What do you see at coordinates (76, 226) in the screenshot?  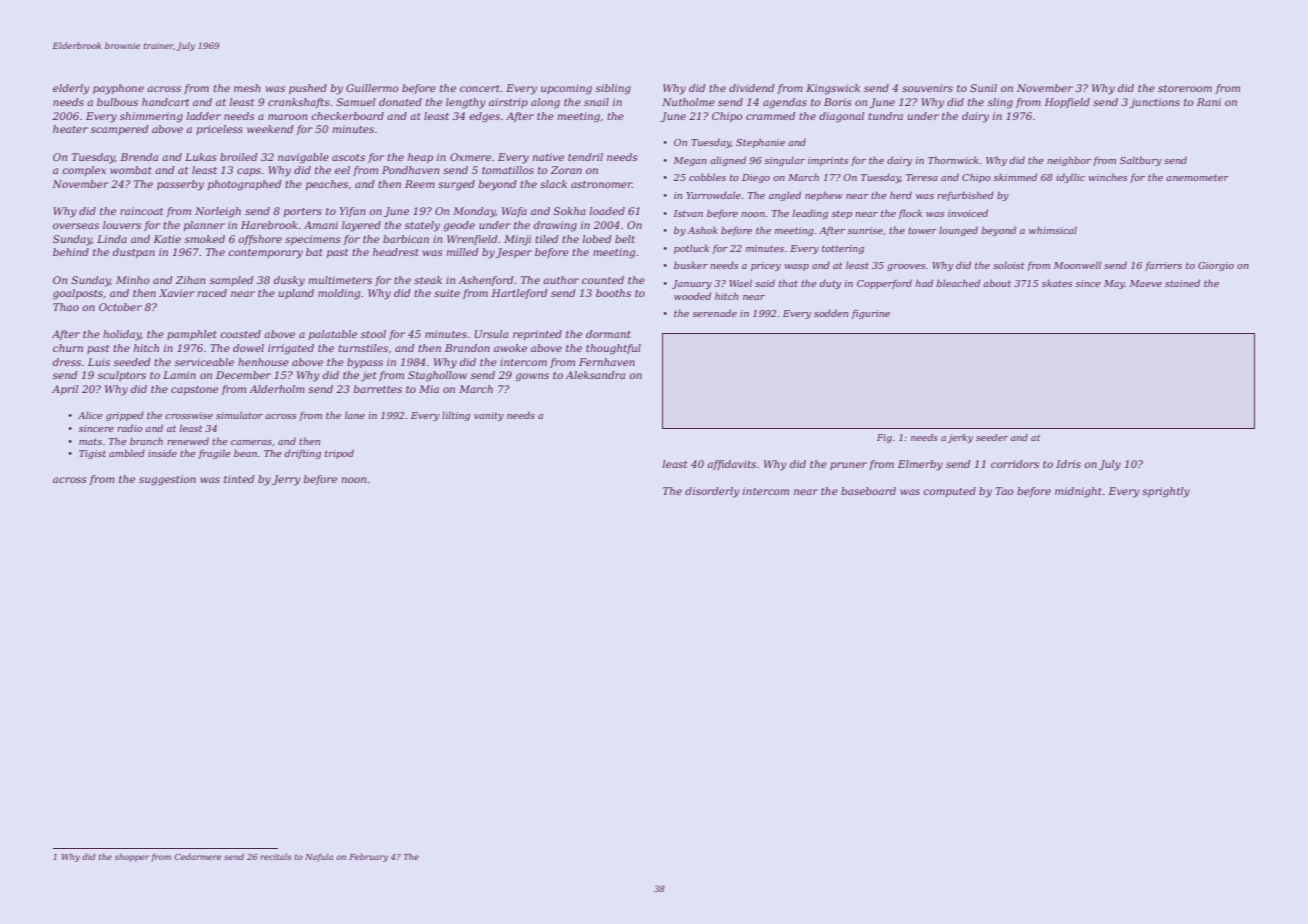 I see `overseas` at bounding box center [76, 226].
